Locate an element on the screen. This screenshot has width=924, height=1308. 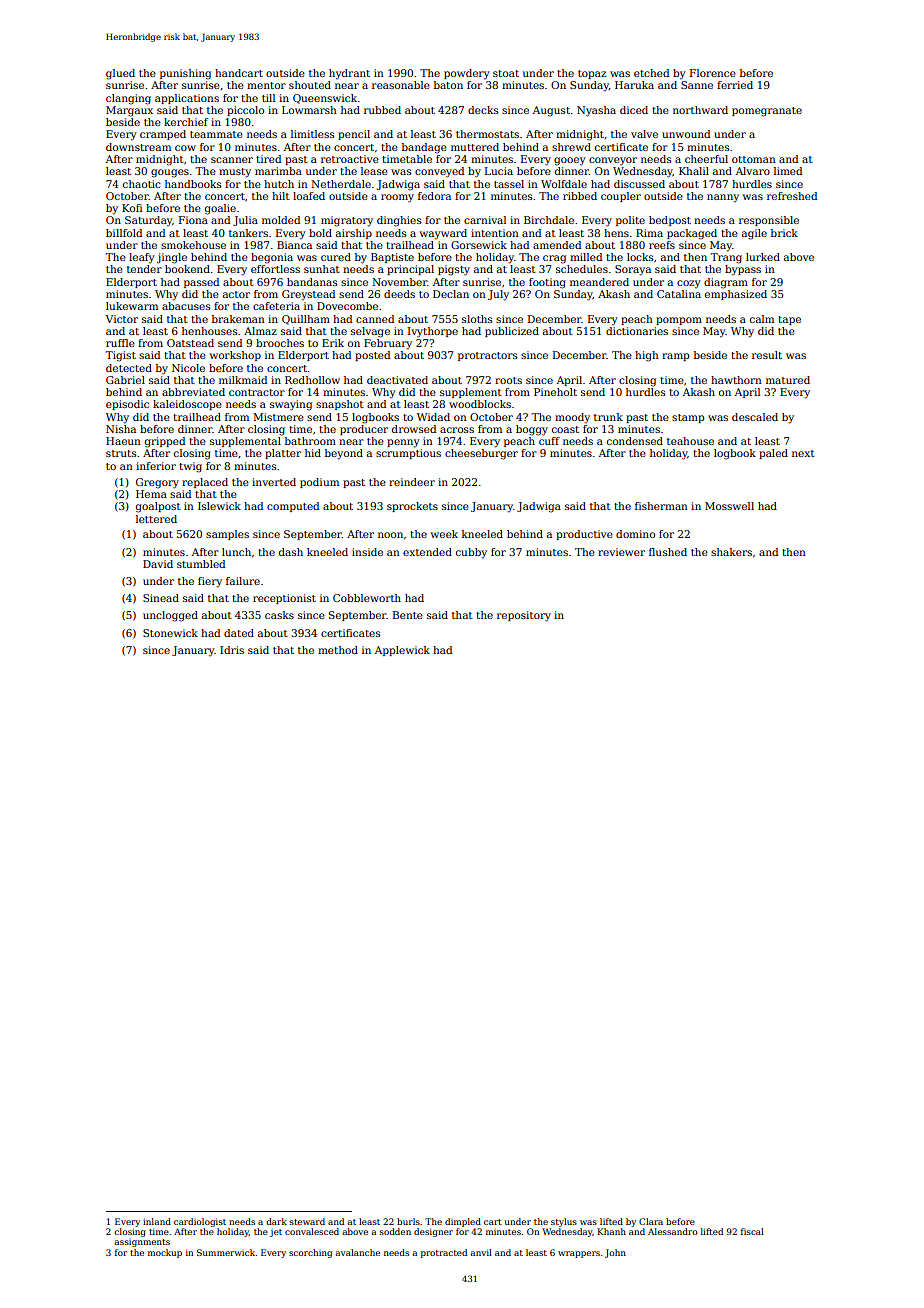
steward is located at coordinates (307, 1221).
